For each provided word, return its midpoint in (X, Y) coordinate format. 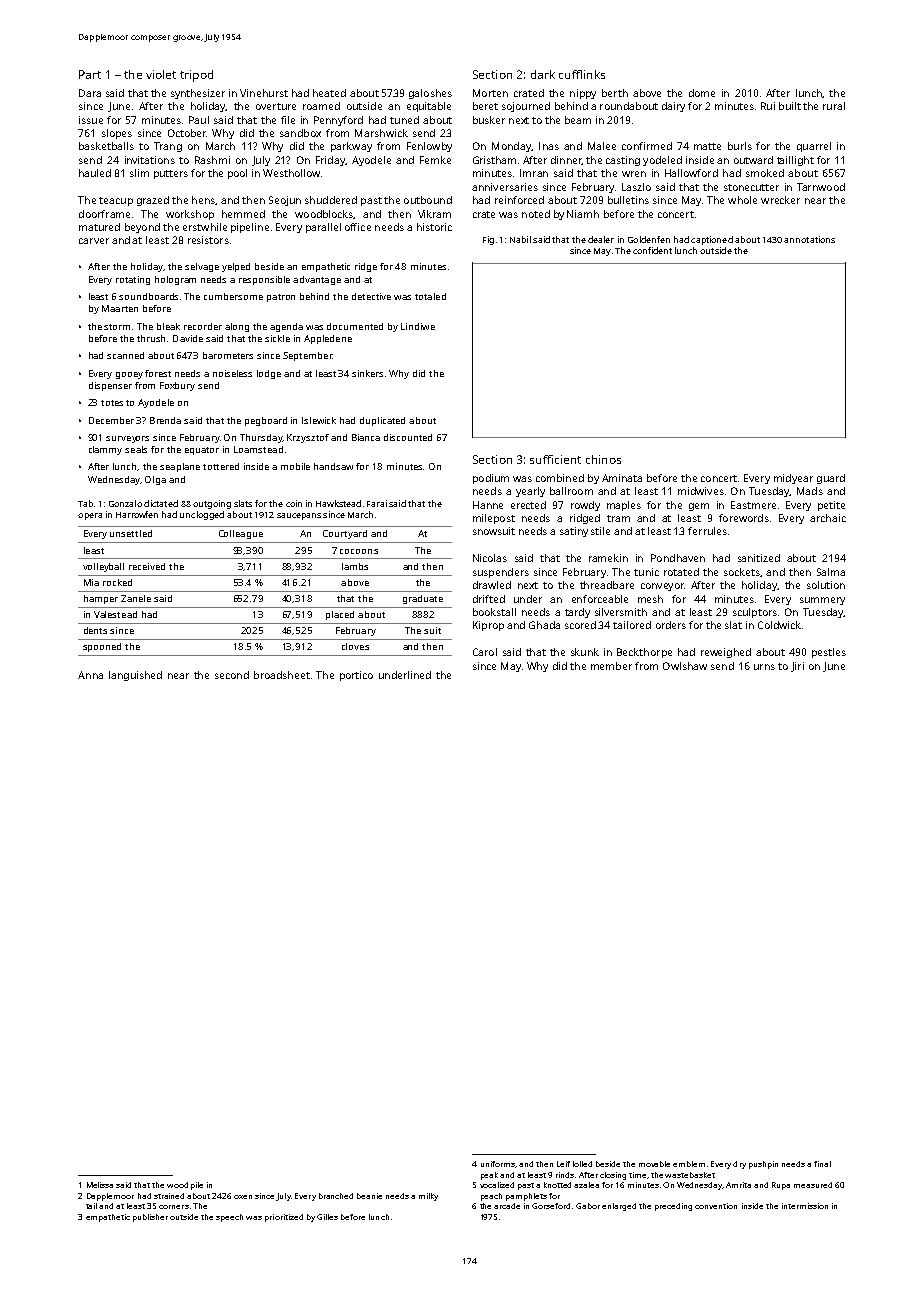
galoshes (430, 94)
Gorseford (551, 1206)
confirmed (647, 146)
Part (90, 74)
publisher (150, 1218)
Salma (831, 572)
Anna (90, 675)
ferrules (707, 531)
